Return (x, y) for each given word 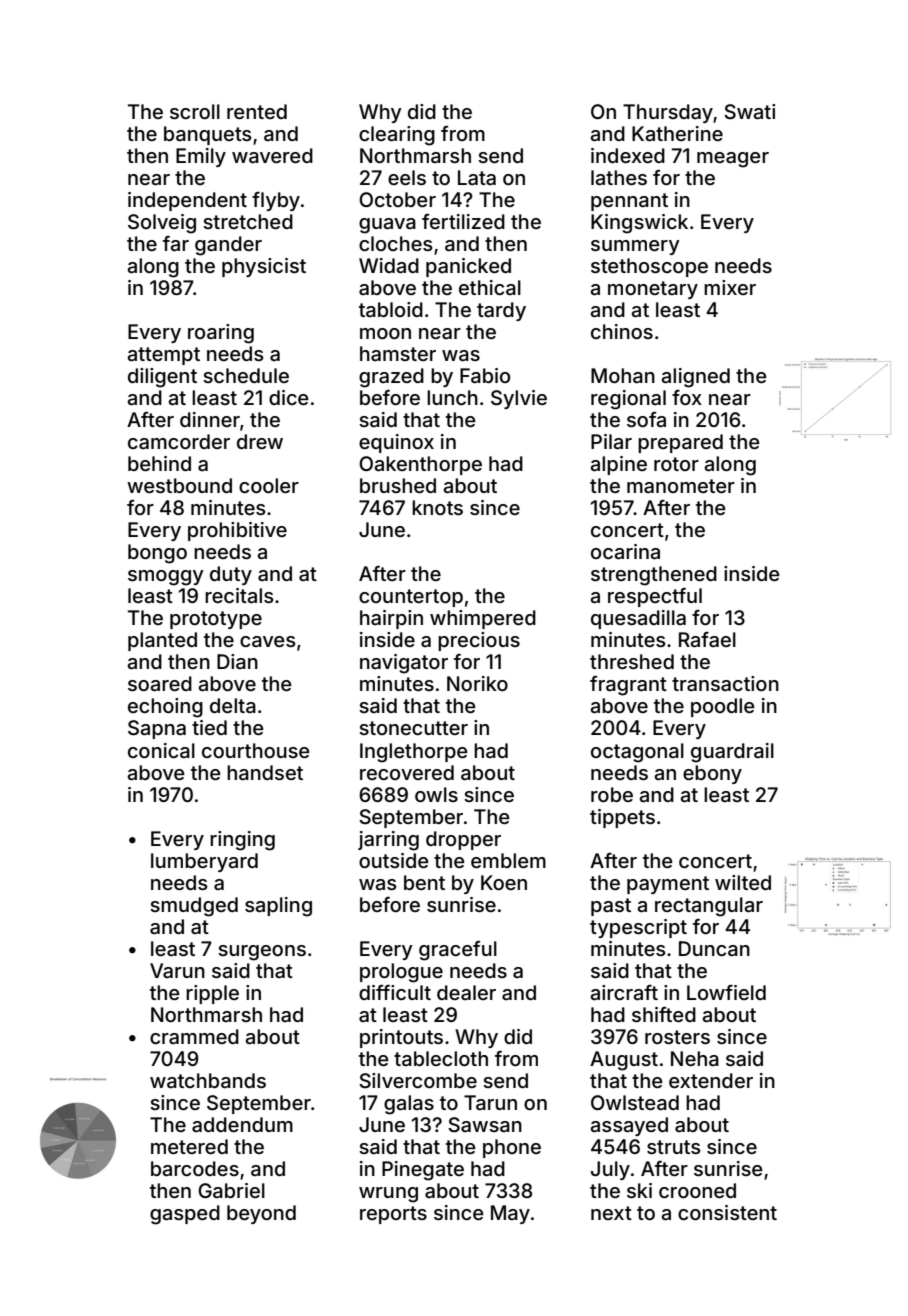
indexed (628, 155)
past (611, 907)
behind (159, 463)
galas (409, 1105)
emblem (508, 860)
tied (209, 727)
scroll (195, 111)
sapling (278, 907)
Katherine (677, 133)
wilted (743, 882)
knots (437, 507)
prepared (680, 443)
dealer (466, 992)
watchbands (208, 1080)
